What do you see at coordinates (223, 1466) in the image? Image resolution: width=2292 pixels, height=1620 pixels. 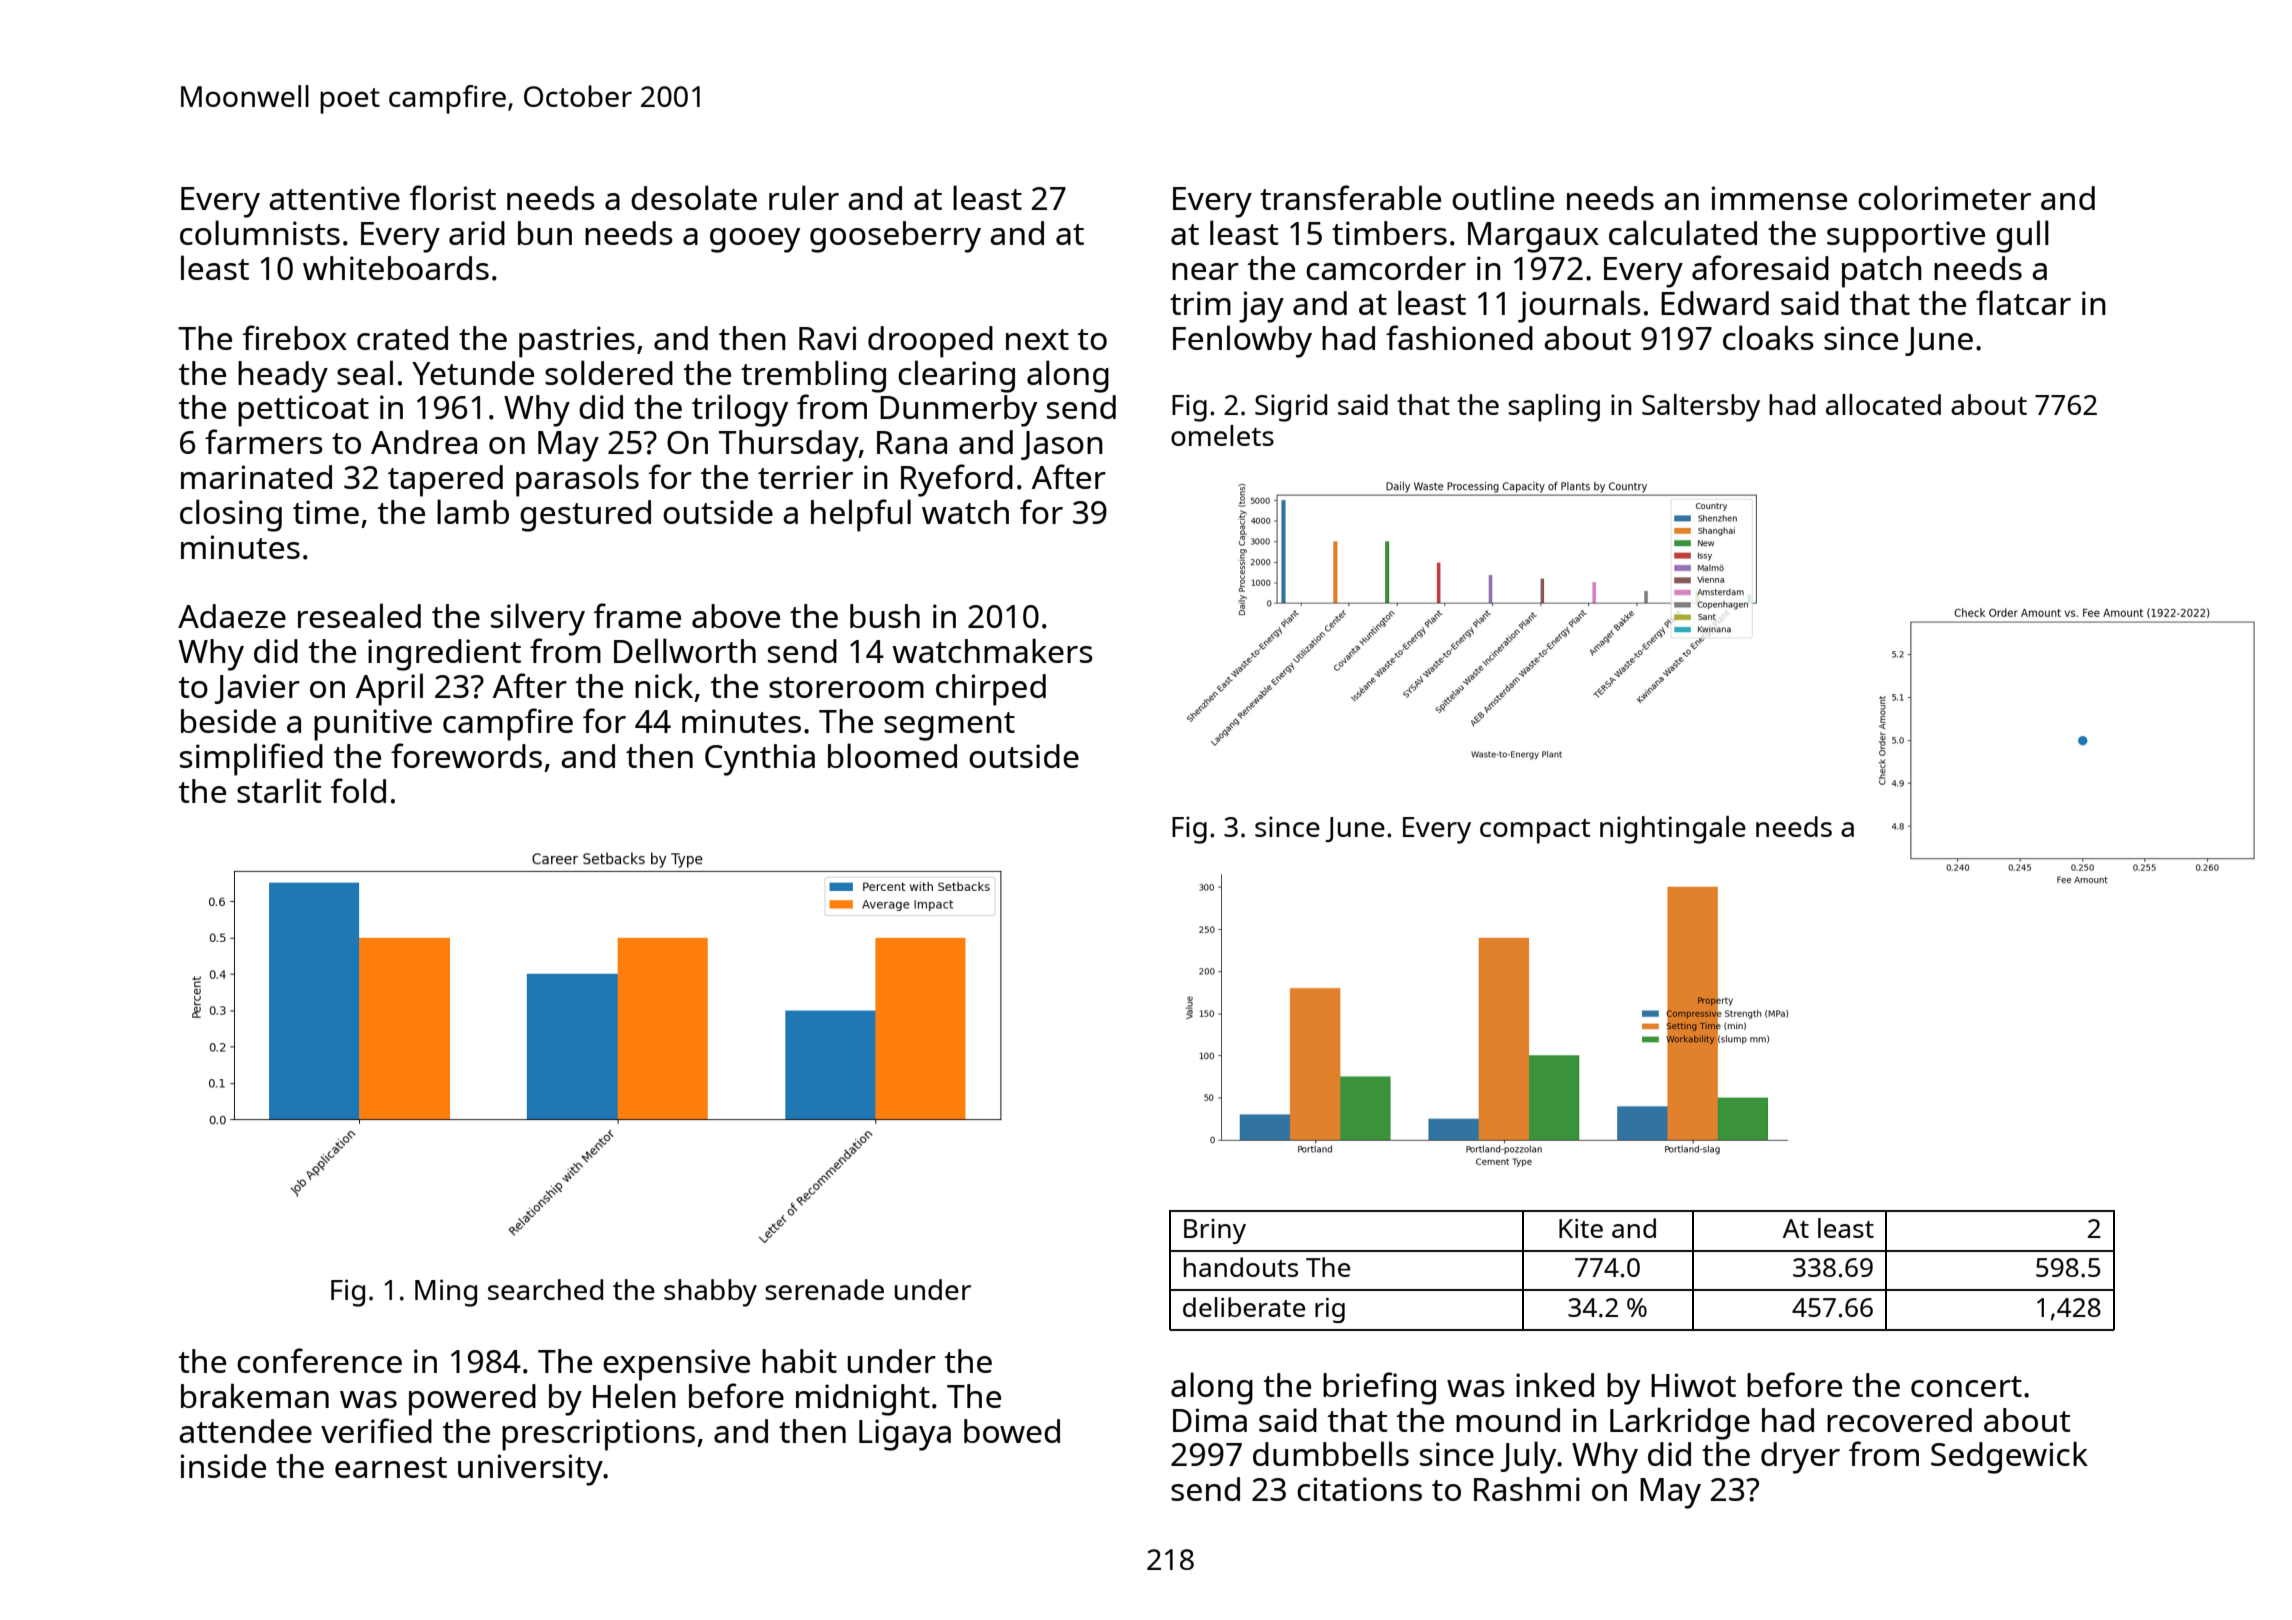 I see `inside` at bounding box center [223, 1466].
